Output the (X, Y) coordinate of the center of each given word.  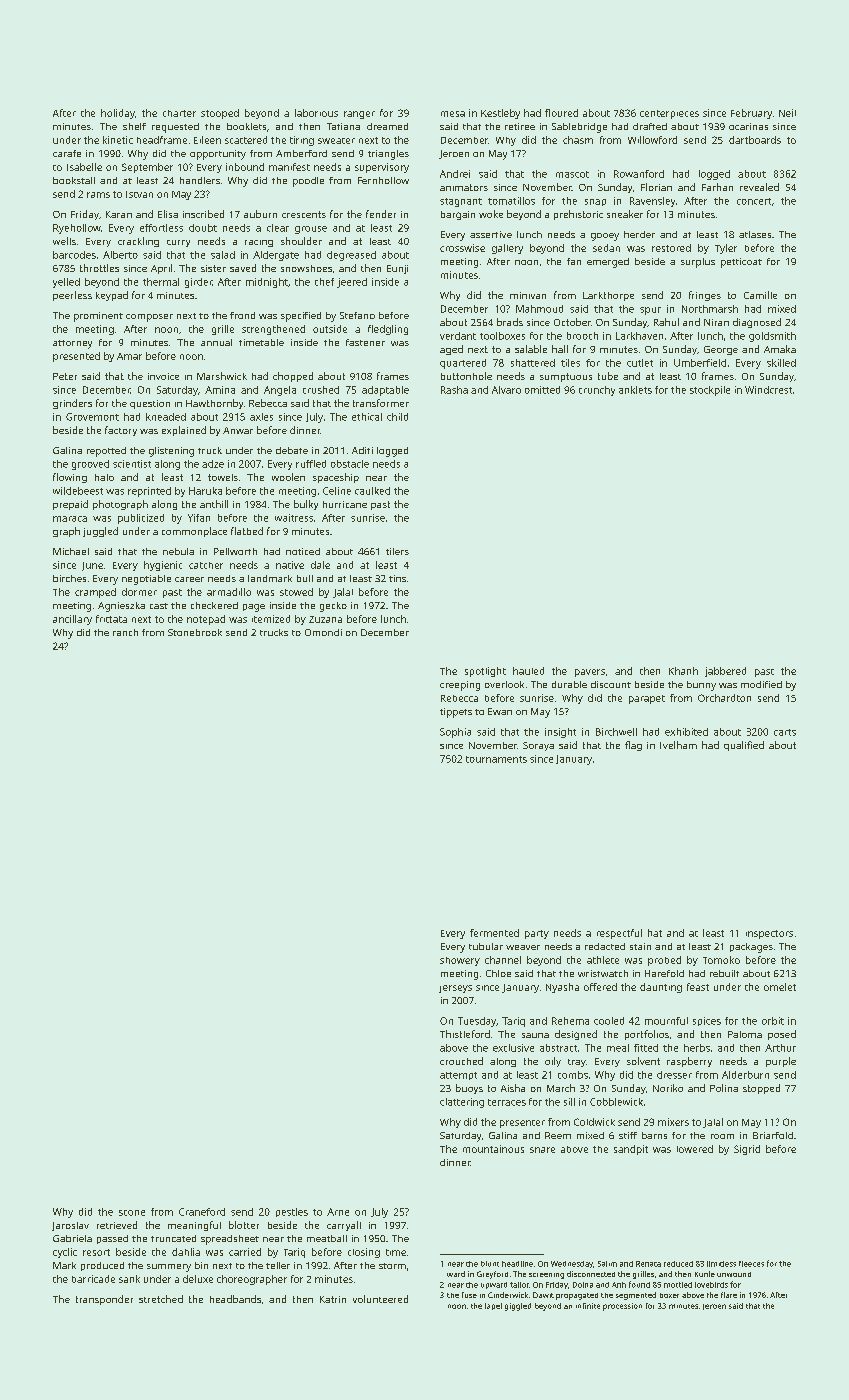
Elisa (168, 214)
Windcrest (768, 390)
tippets (456, 713)
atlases (755, 234)
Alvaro (506, 390)
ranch (125, 632)
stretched (161, 1299)
